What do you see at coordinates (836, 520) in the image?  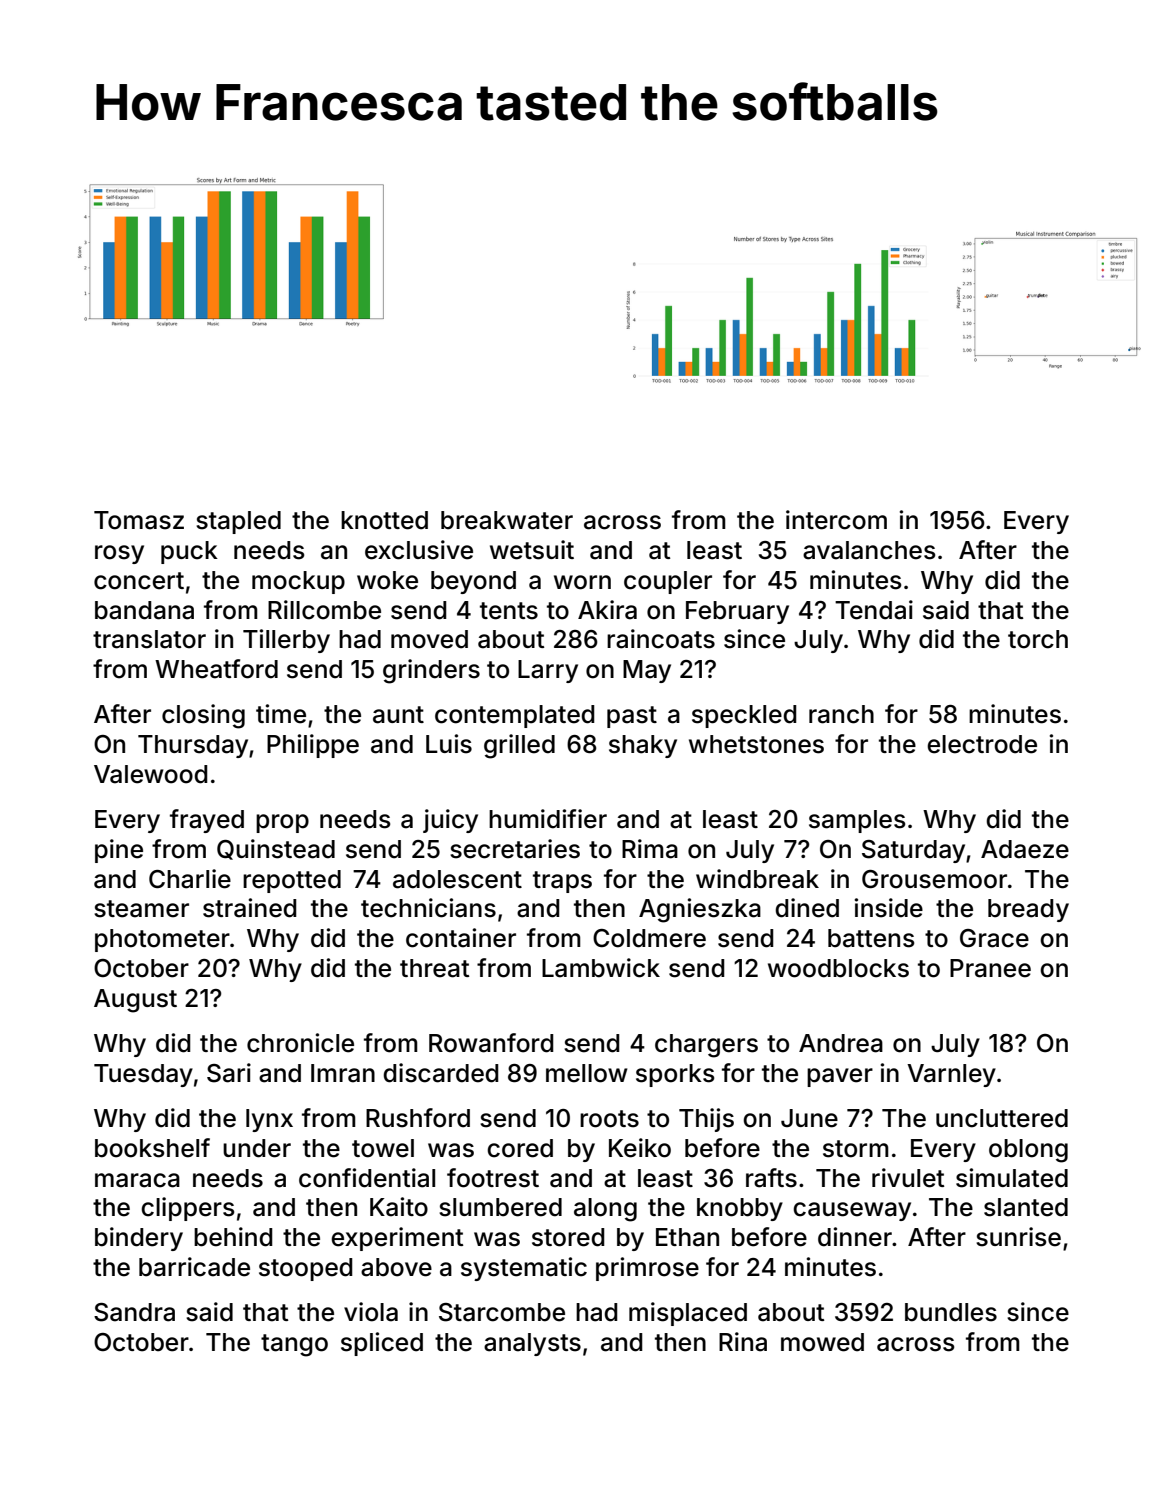 I see `intercom` at bounding box center [836, 520].
